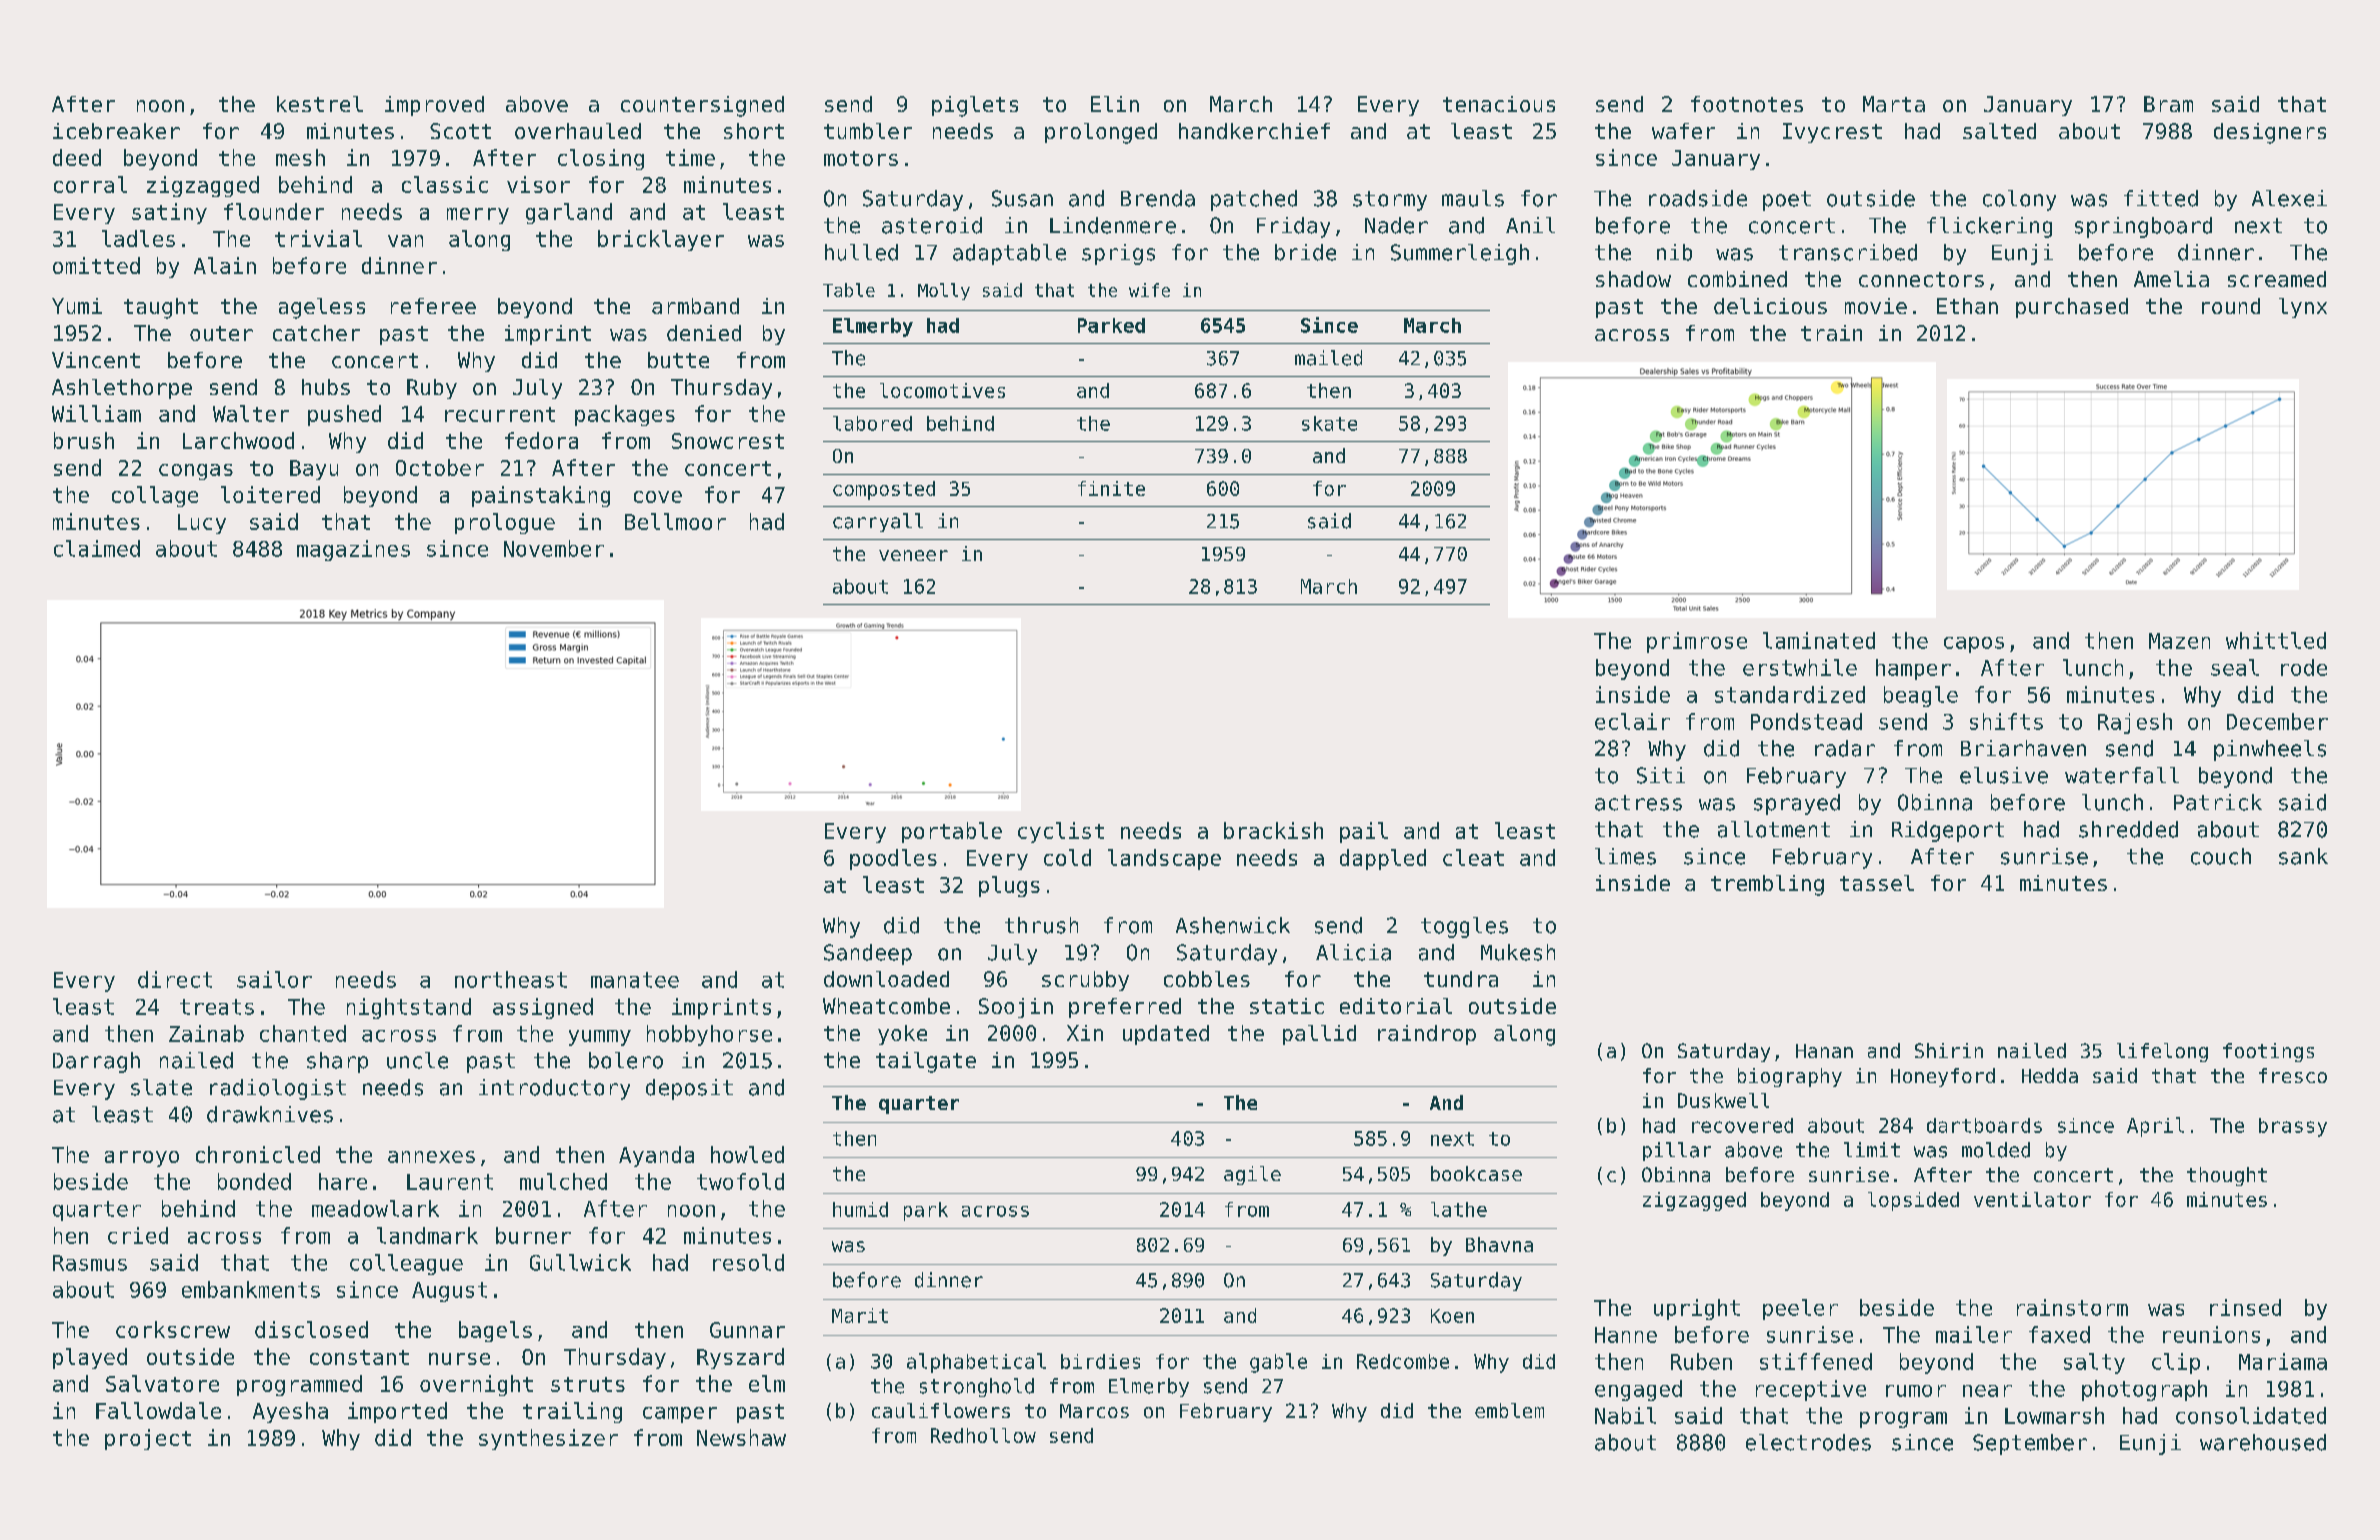 The image size is (2380, 1540). What do you see at coordinates (148, 1439) in the page?
I see `project` at bounding box center [148, 1439].
